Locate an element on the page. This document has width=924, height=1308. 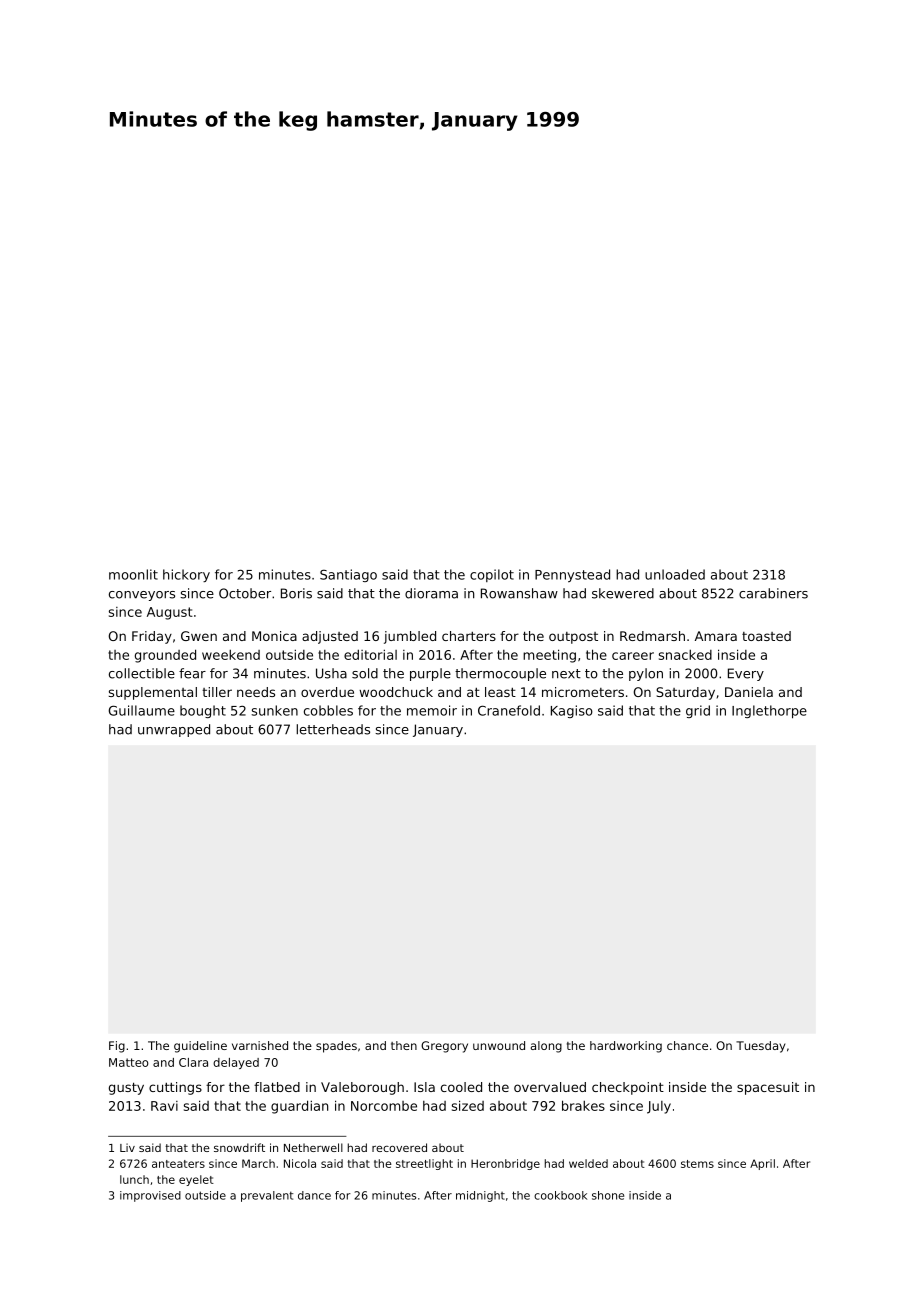
letterheads is located at coordinates (333, 729).
